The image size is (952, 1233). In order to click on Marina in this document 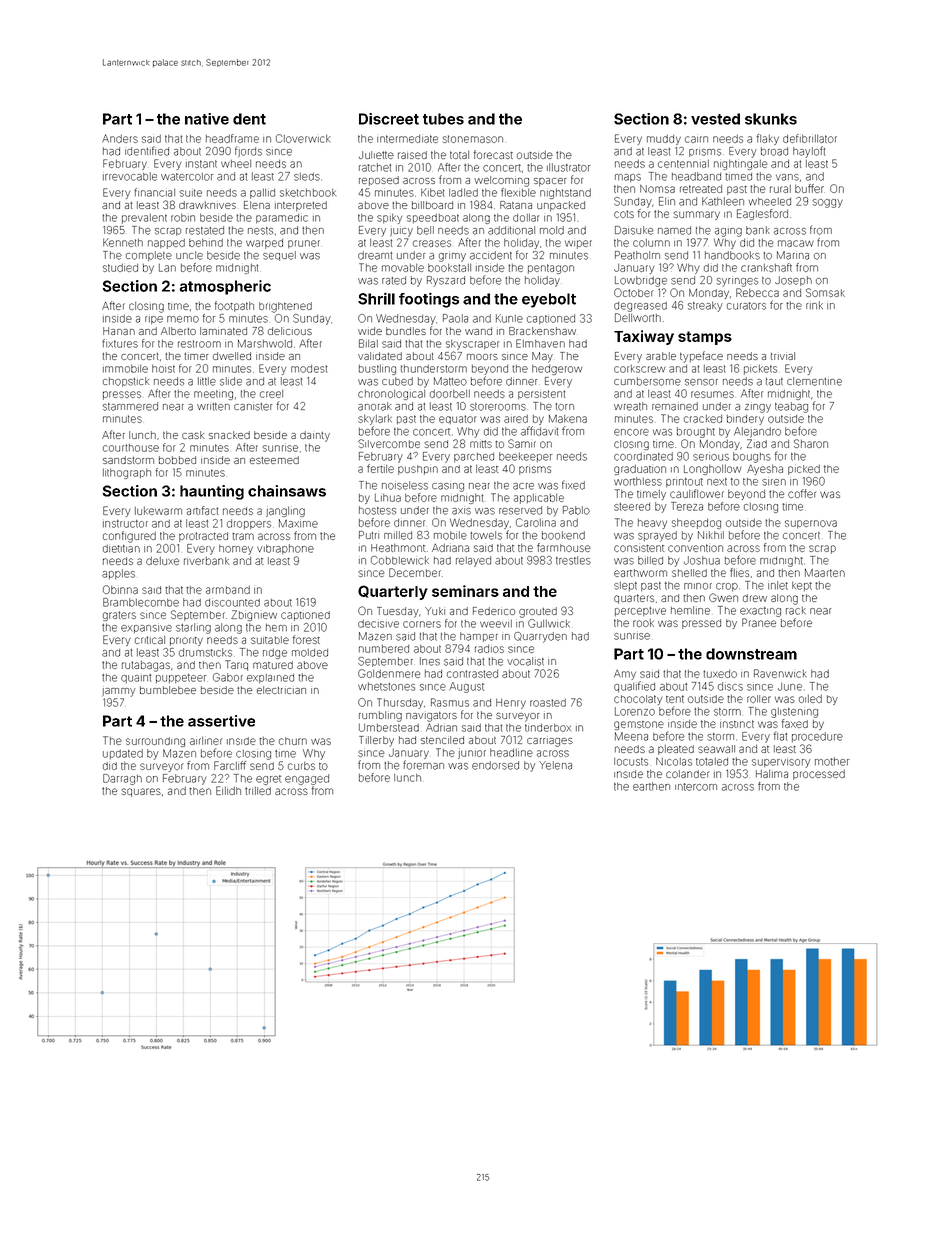, I will do `click(793, 255)`.
